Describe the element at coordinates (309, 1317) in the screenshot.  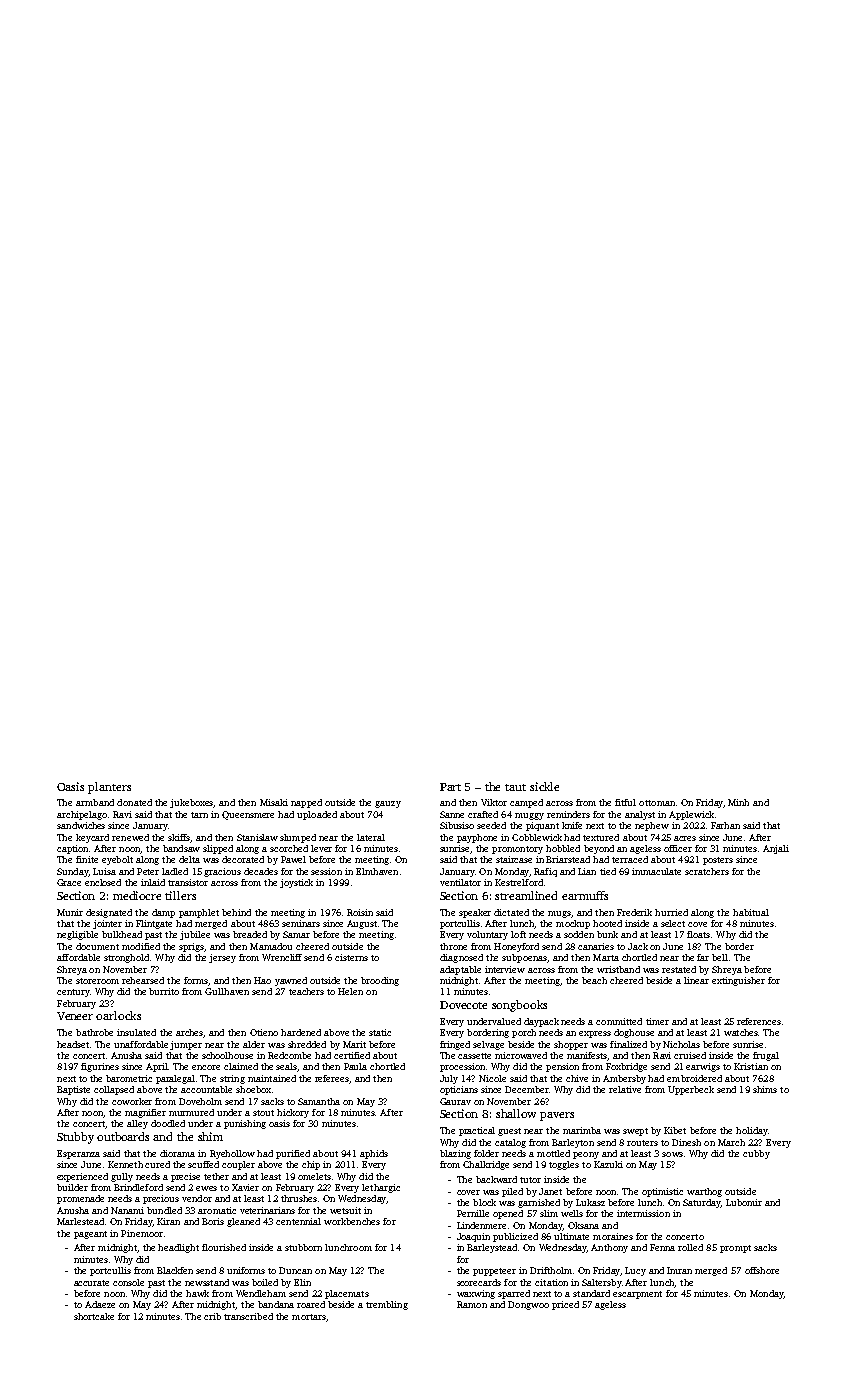
I see `mortars` at that location.
